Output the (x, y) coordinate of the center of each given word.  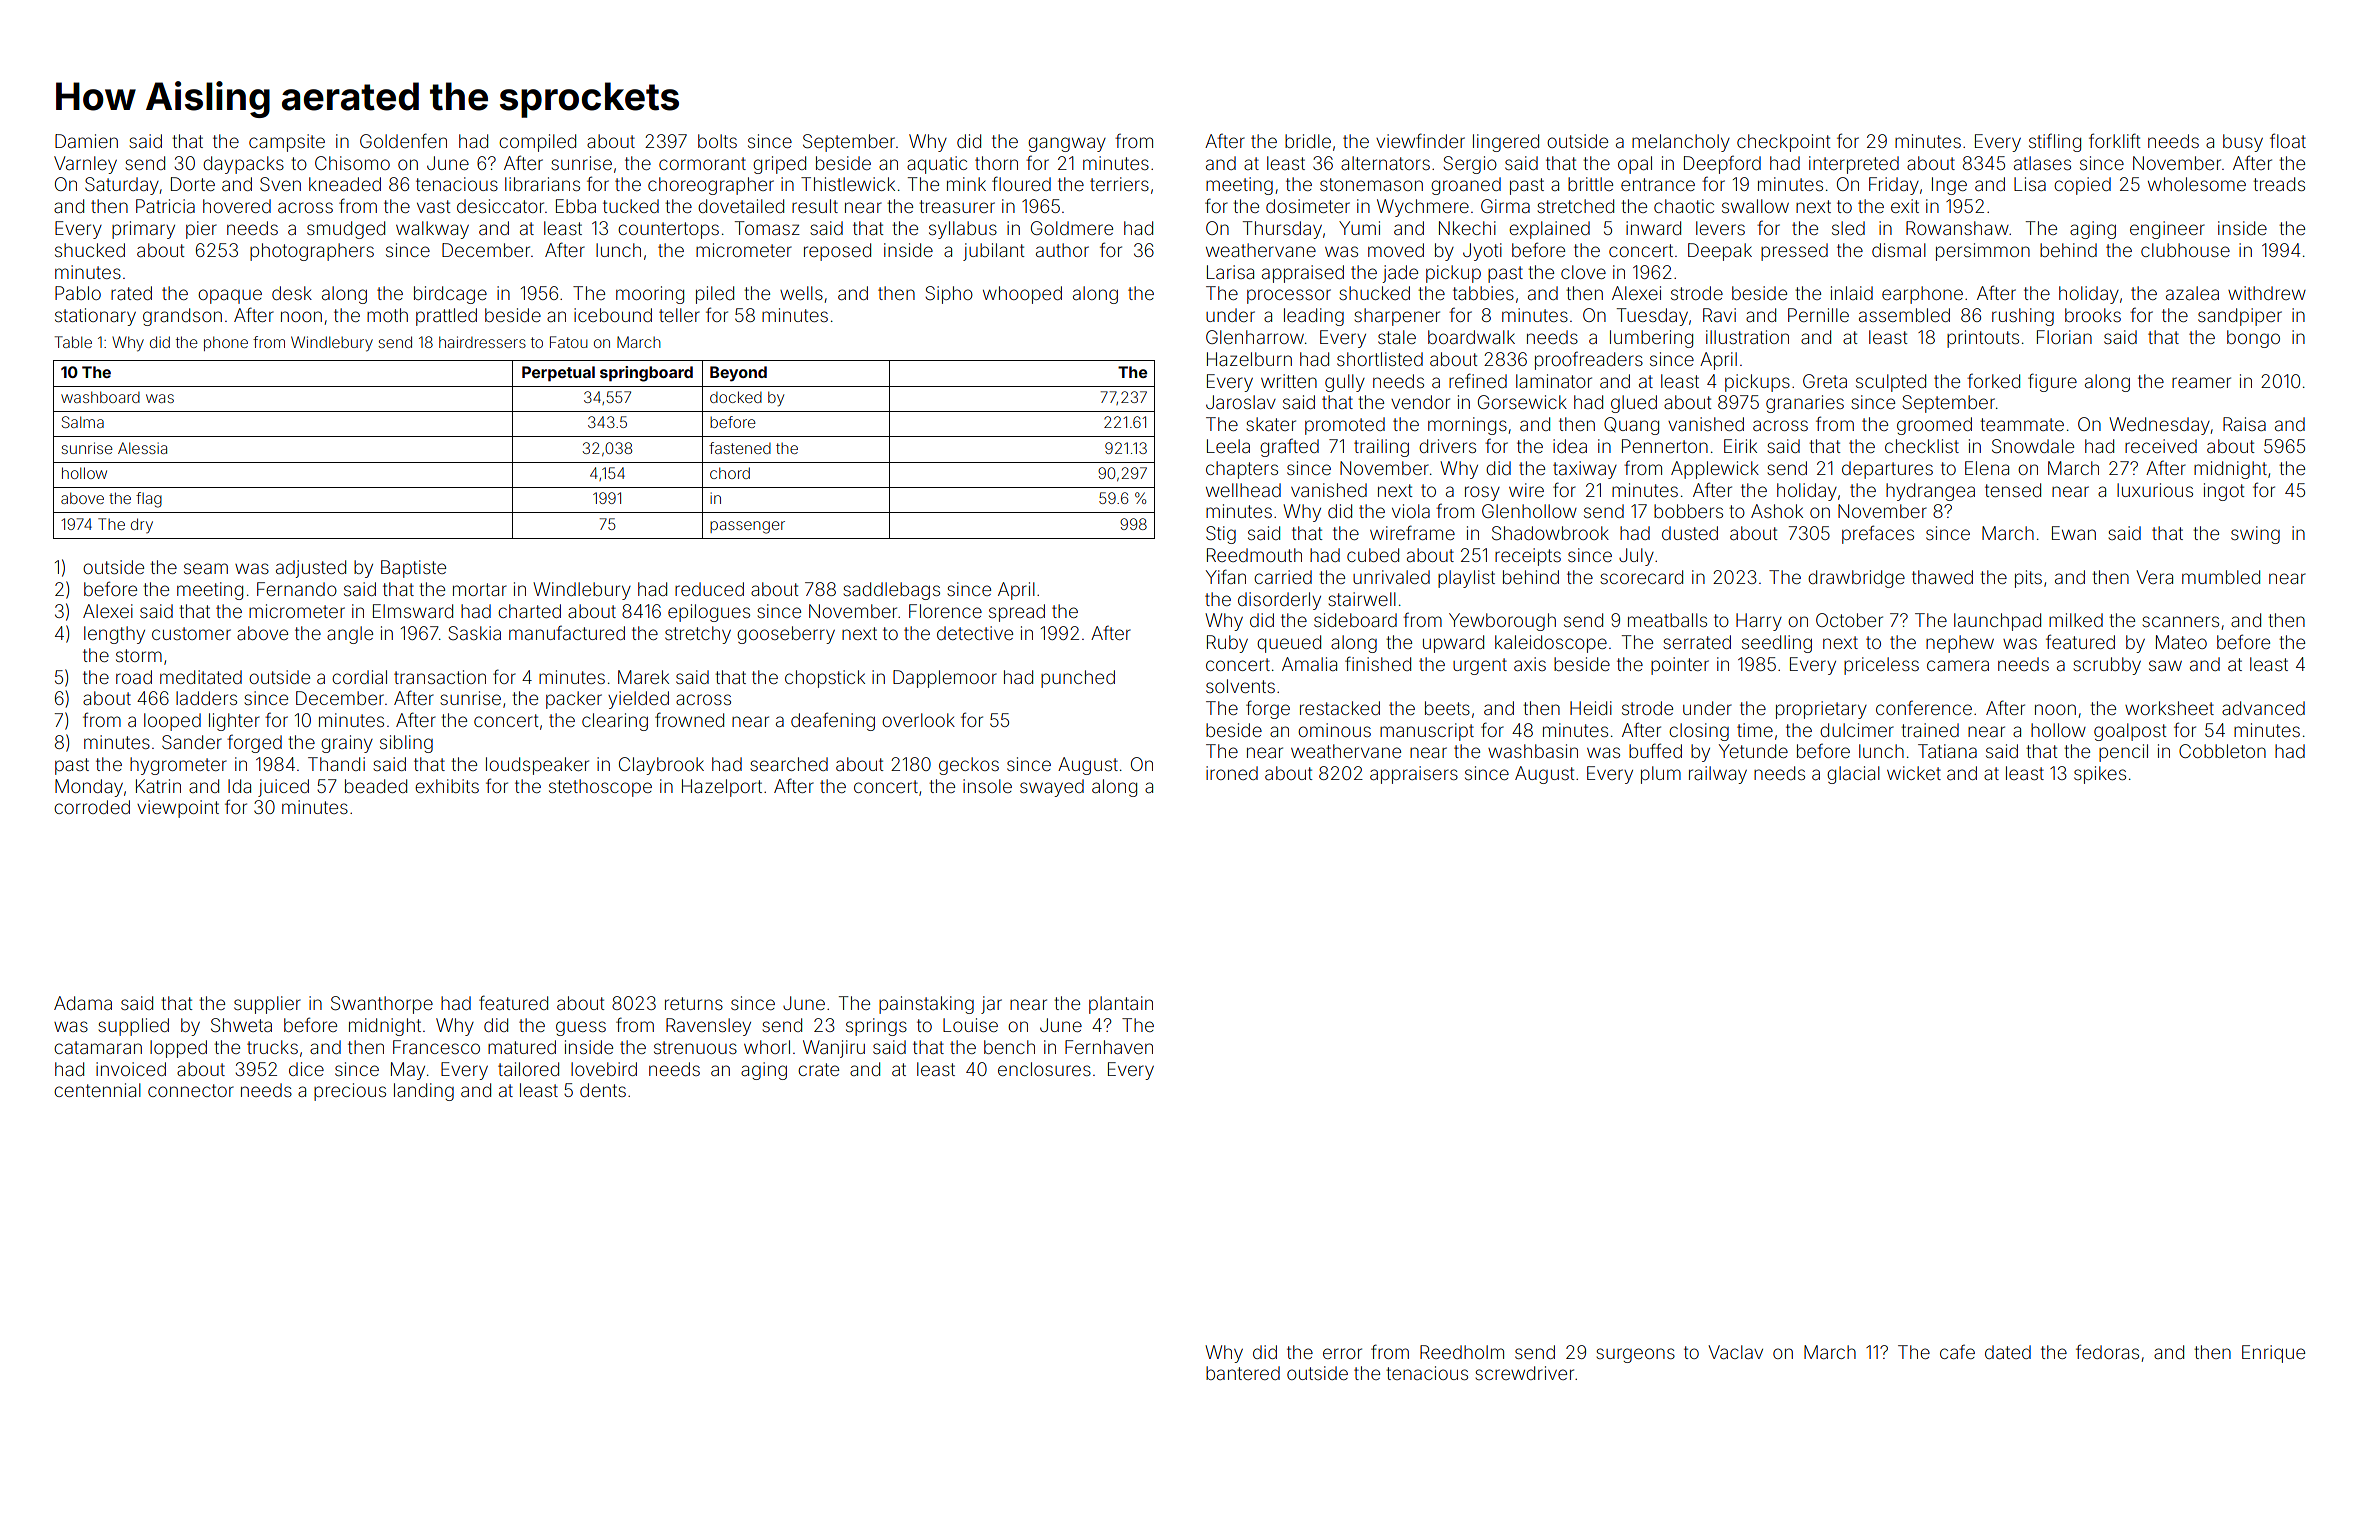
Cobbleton (2222, 751)
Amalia (1309, 664)
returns (694, 1003)
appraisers (1414, 775)
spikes (2100, 775)
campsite (287, 143)
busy (2243, 143)
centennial (97, 1090)
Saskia (474, 633)
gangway (1067, 144)
